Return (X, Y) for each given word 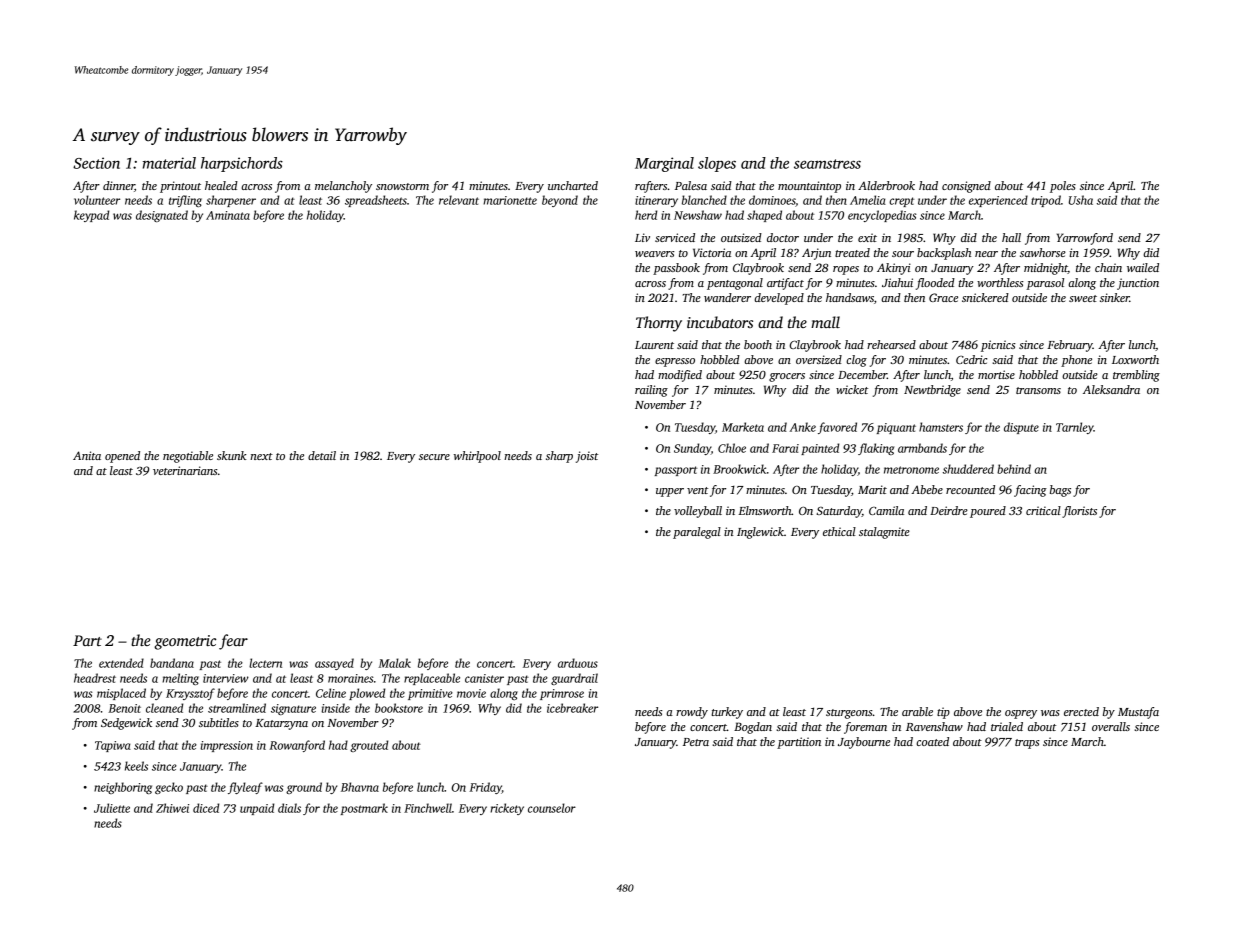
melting (180, 679)
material (169, 163)
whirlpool (477, 457)
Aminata (228, 215)
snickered (985, 297)
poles (1063, 187)
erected (1081, 711)
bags (1060, 491)
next (261, 456)
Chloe (732, 448)
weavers (655, 254)
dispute (1021, 428)
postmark (364, 809)
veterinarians (185, 470)
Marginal (664, 164)
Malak (394, 663)
